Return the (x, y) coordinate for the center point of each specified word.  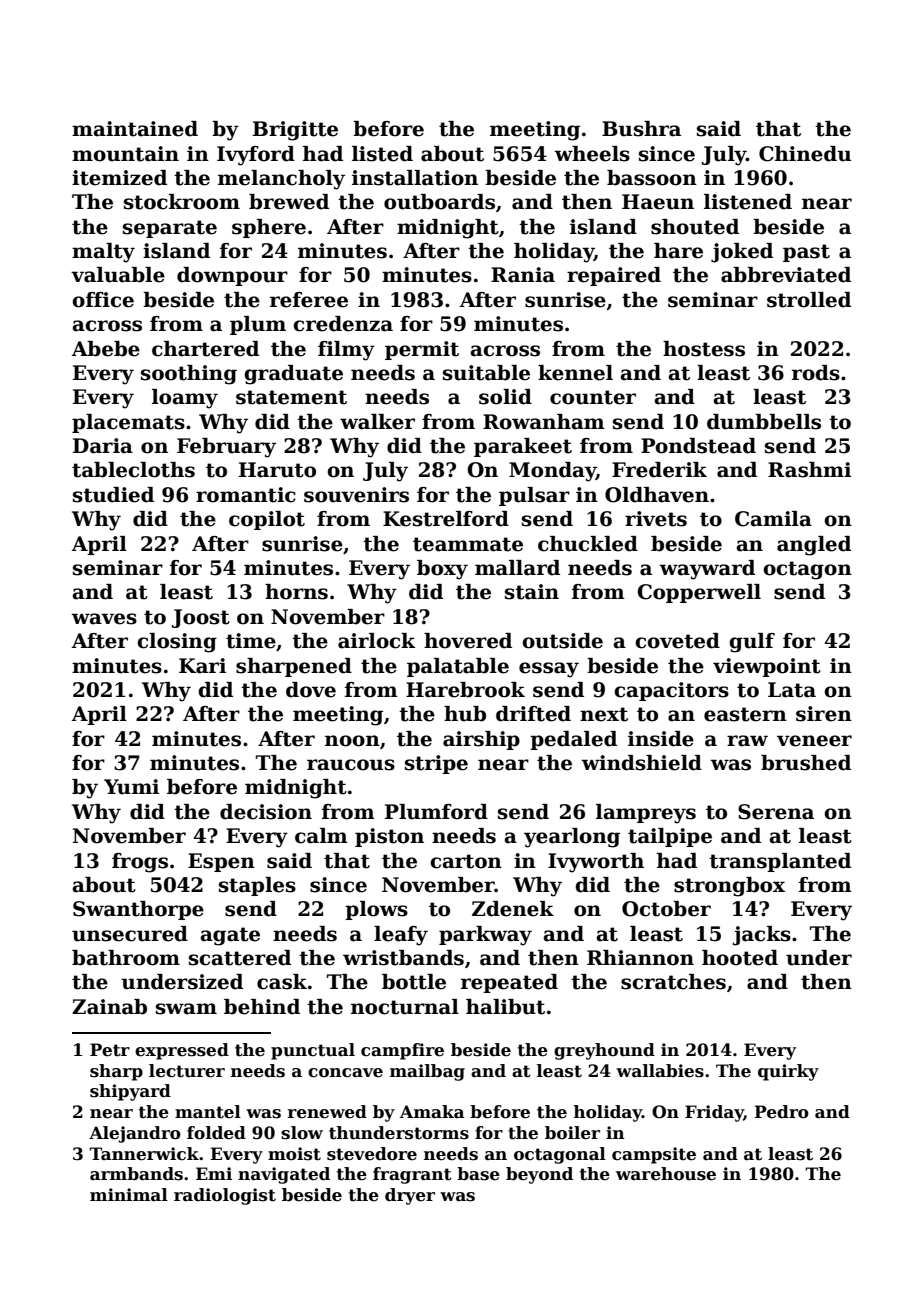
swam (186, 1009)
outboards (439, 202)
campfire (402, 1051)
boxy (442, 570)
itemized (119, 178)
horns (296, 592)
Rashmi (809, 470)
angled (814, 546)
